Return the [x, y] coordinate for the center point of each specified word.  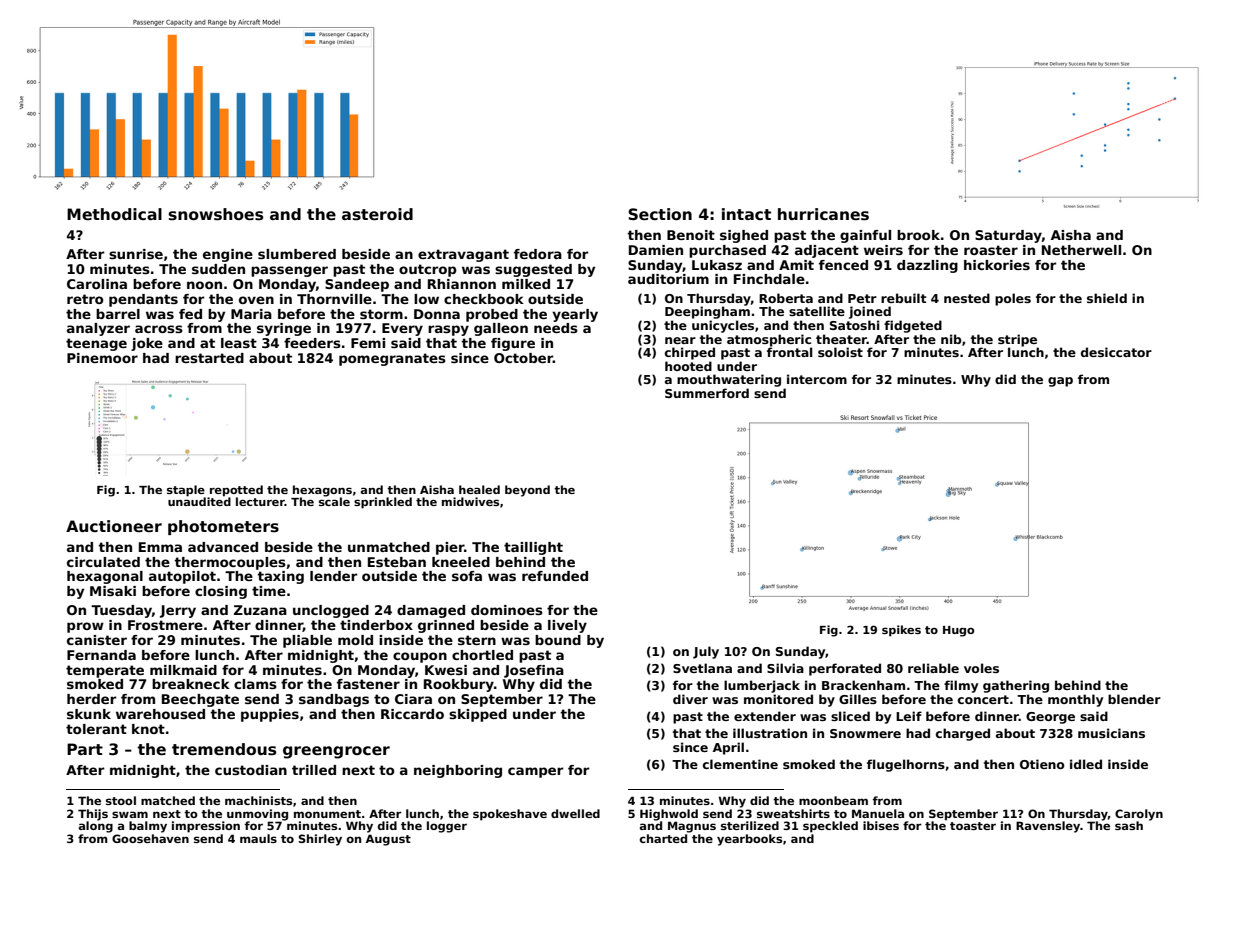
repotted [236, 491]
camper [536, 772]
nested [967, 298]
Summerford [707, 393]
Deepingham [707, 312]
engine [228, 255]
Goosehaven [150, 838]
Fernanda [101, 655]
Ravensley [1048, 827]
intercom [817, 379]
